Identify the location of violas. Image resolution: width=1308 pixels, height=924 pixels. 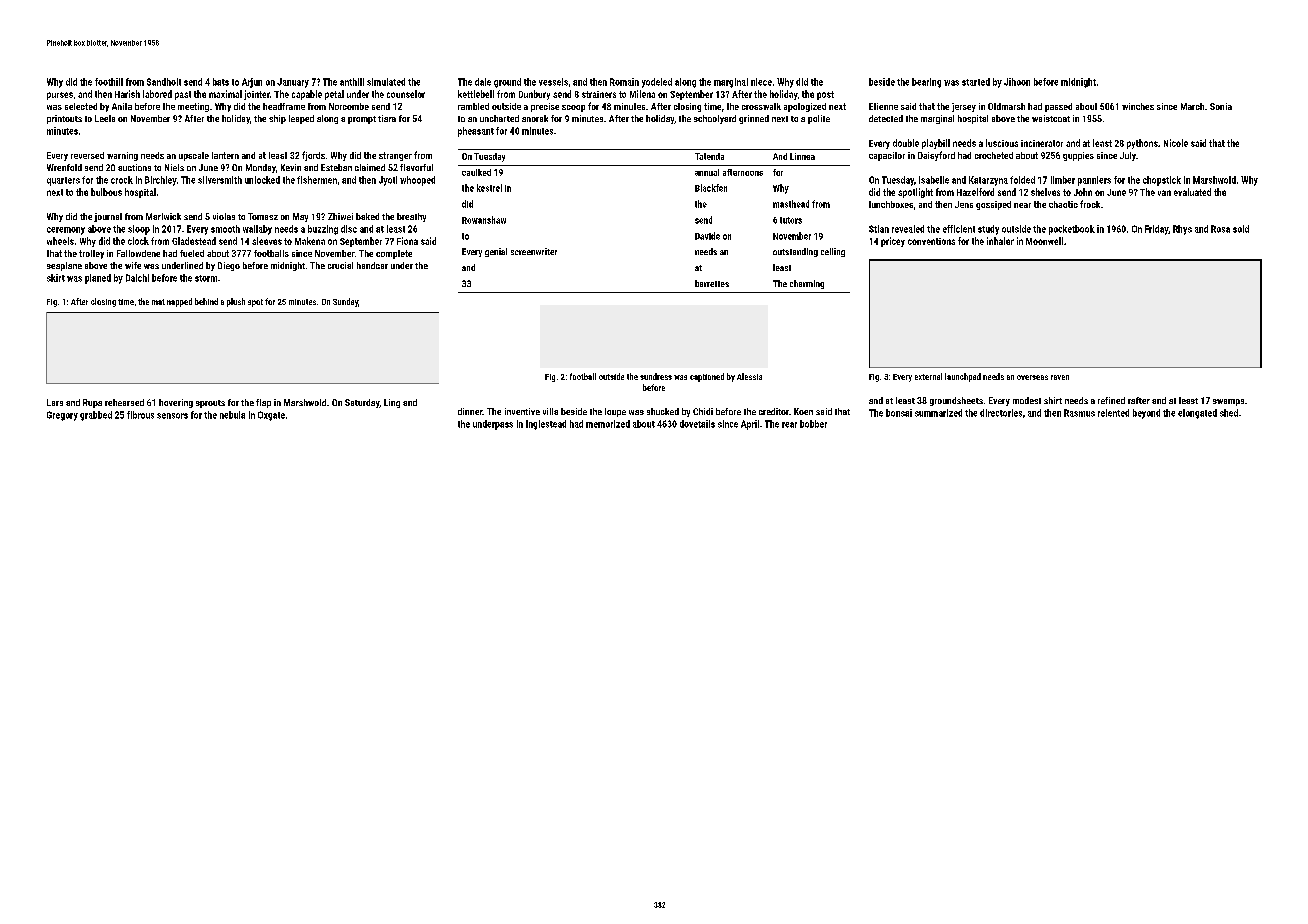
(224, 216).
